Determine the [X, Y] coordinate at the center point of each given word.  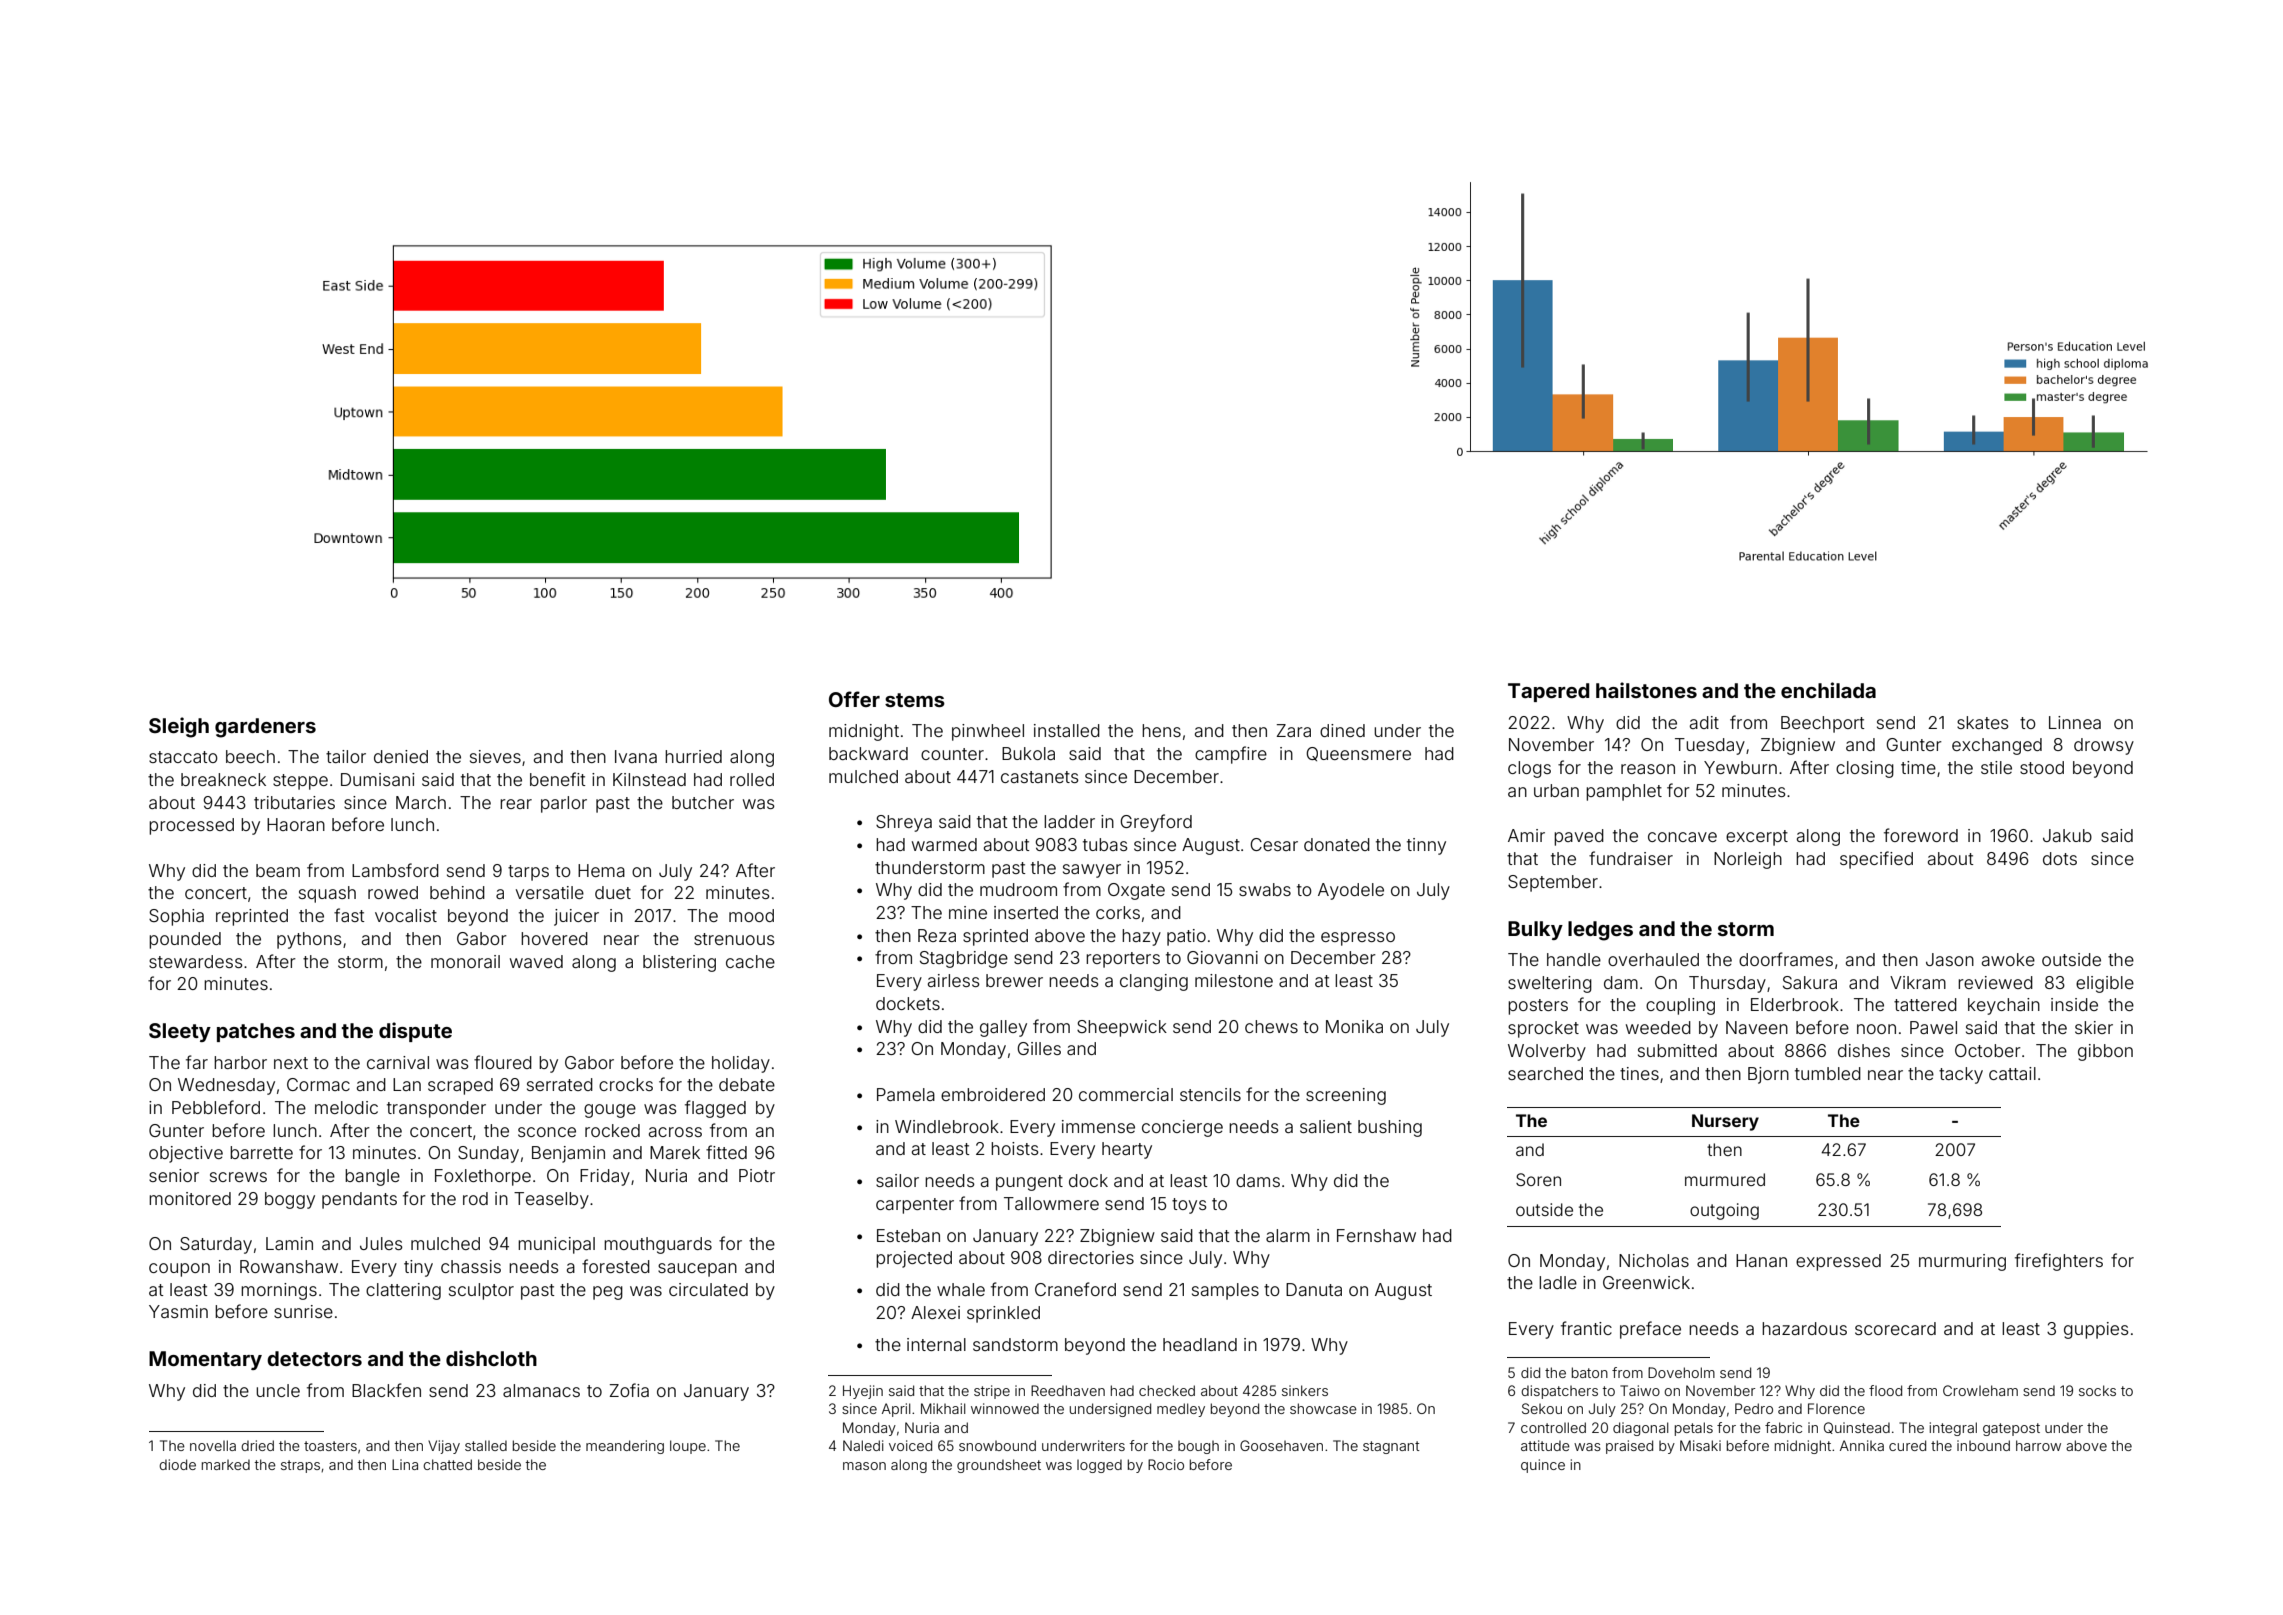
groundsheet [999, 1466]
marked [226, 1464]
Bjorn [1768, 1075]
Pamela [906, 1094]
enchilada [1828, 690]
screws [238, 1177]
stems [915, 700]
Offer [854, 699]
